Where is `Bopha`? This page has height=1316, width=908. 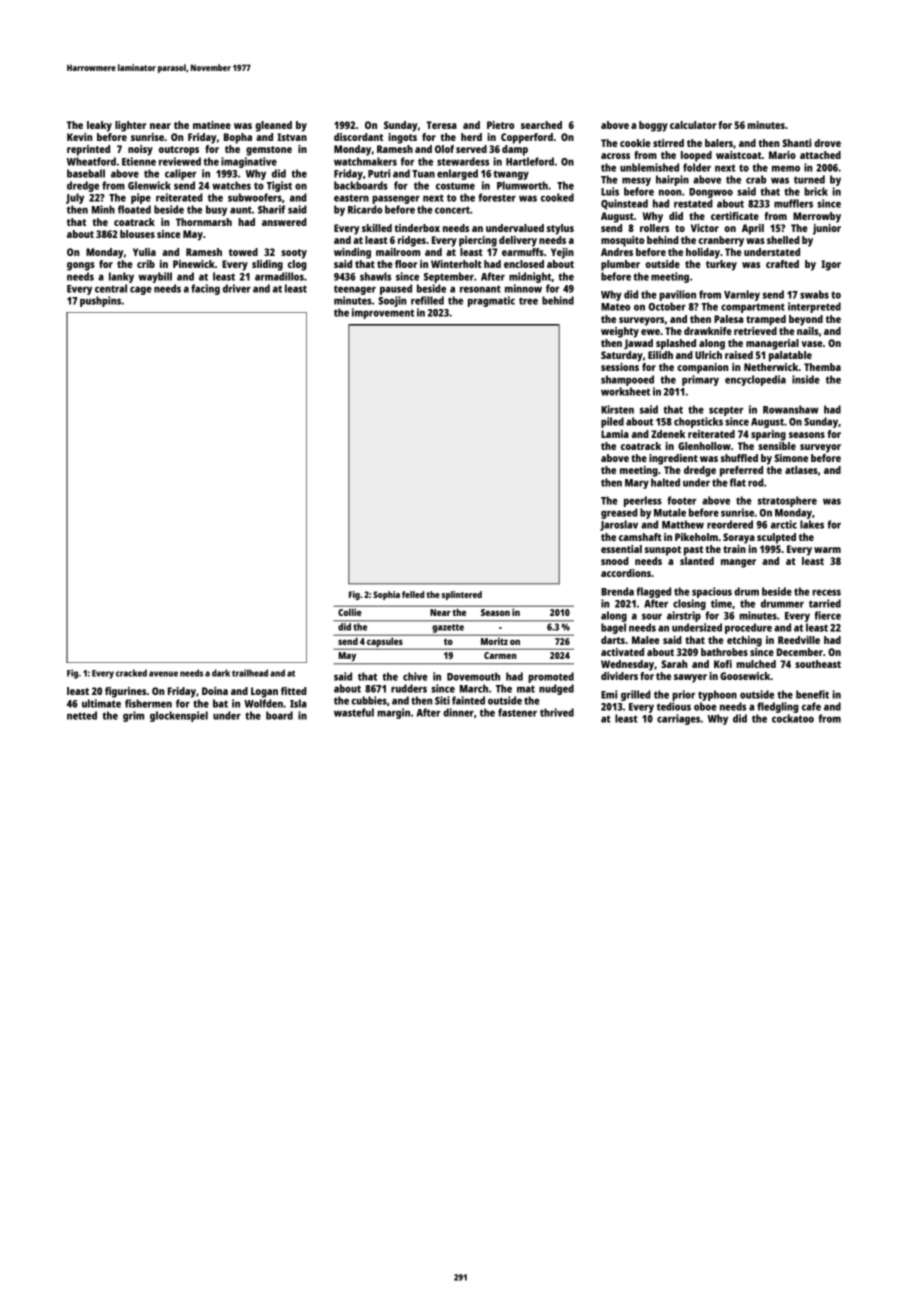 Bopha is located at coordinates (238, 138).
